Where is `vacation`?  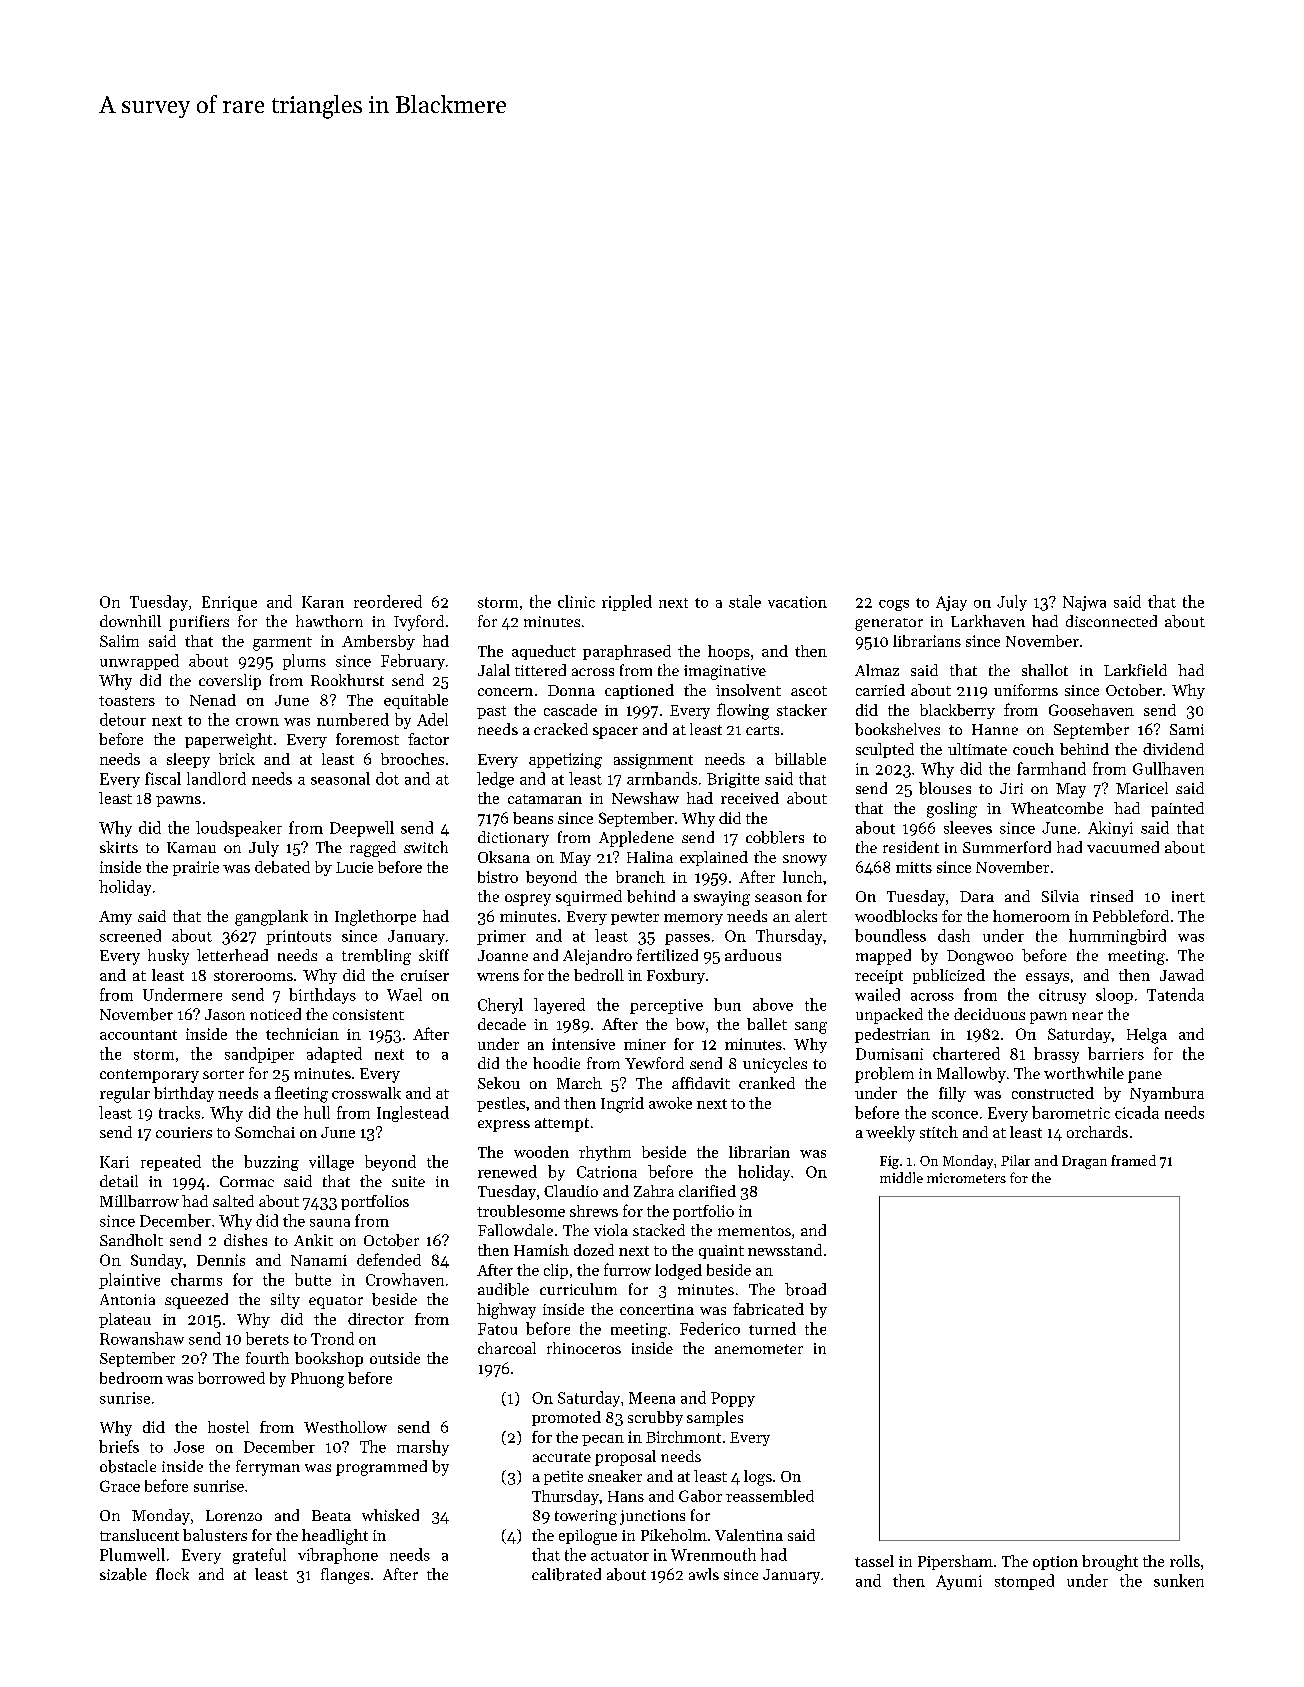 vacation is located at coordinates (797, 602).
